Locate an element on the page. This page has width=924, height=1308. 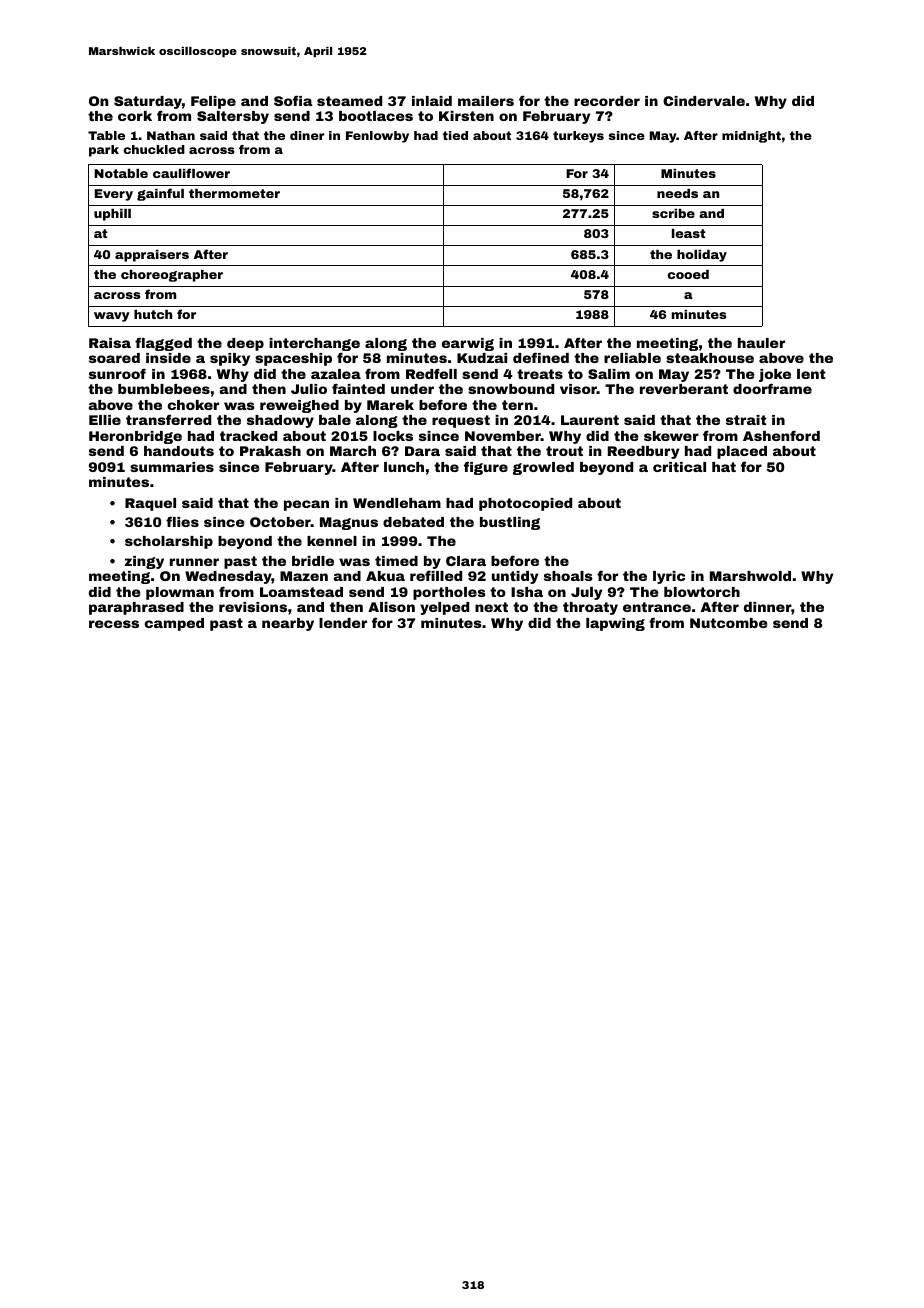
appraisers is located at coordinates (152, 256).
